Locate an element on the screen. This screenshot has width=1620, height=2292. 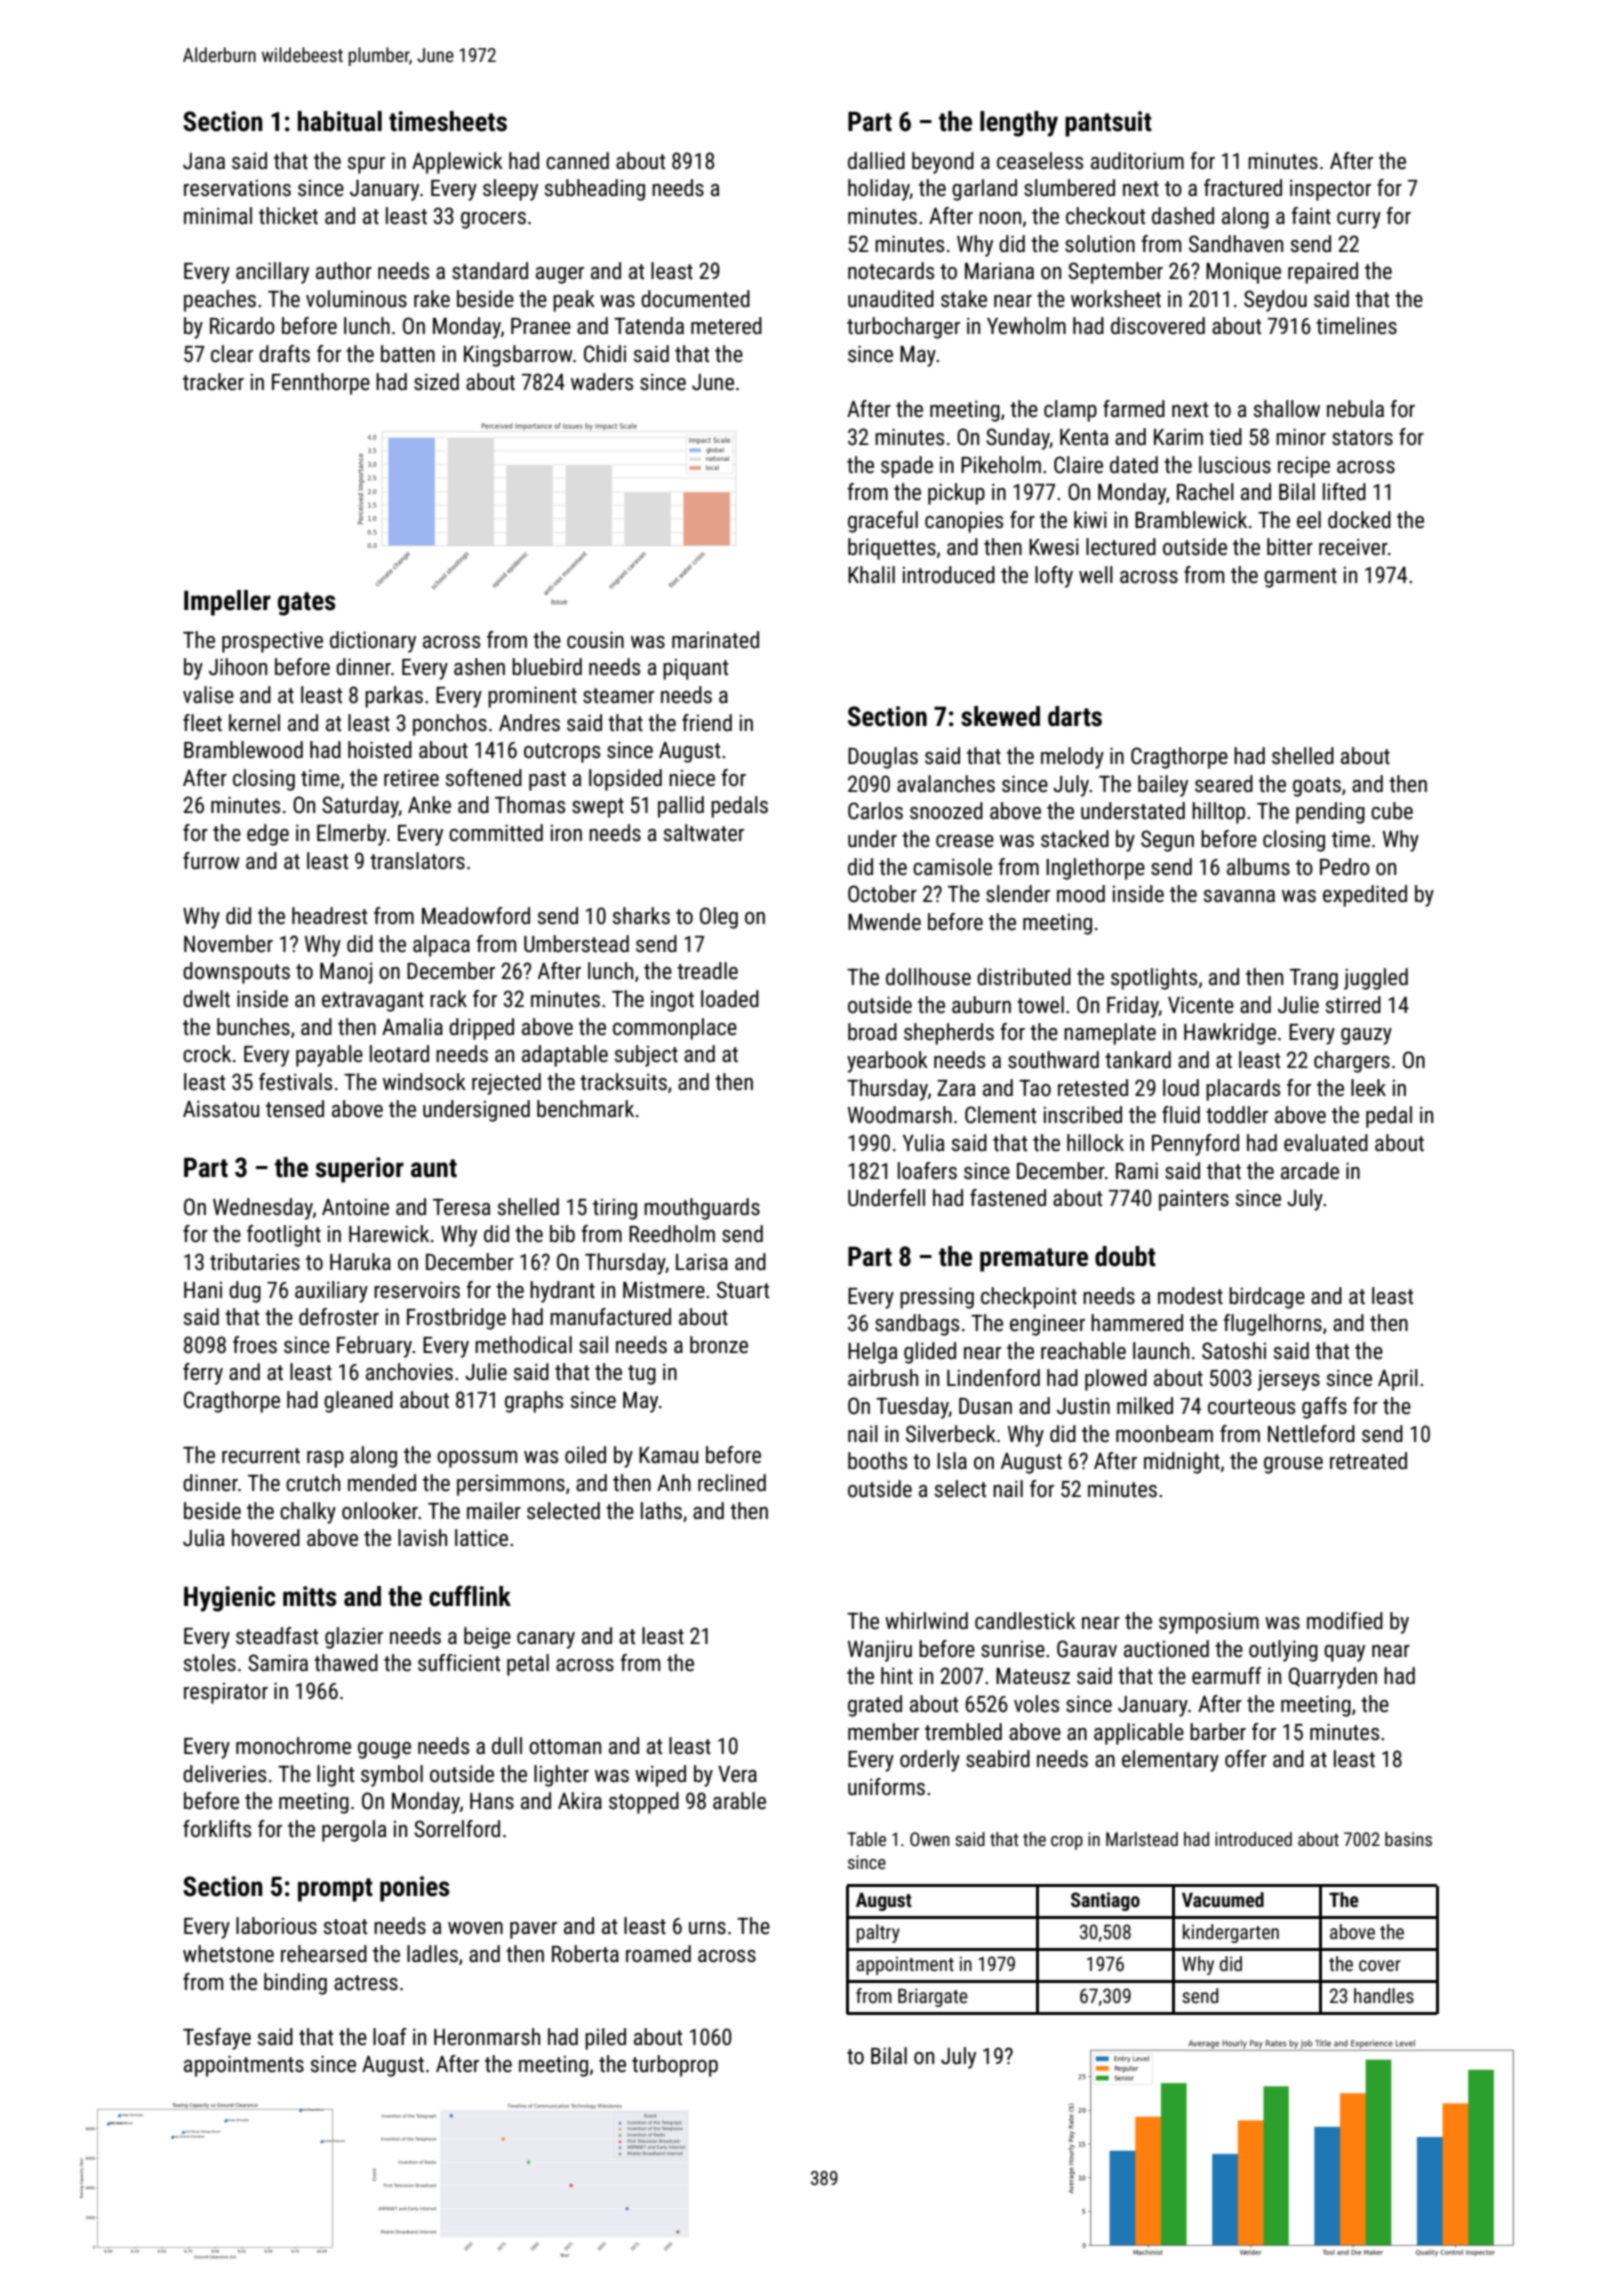
basins is located at coordinates (1408, 1839).
